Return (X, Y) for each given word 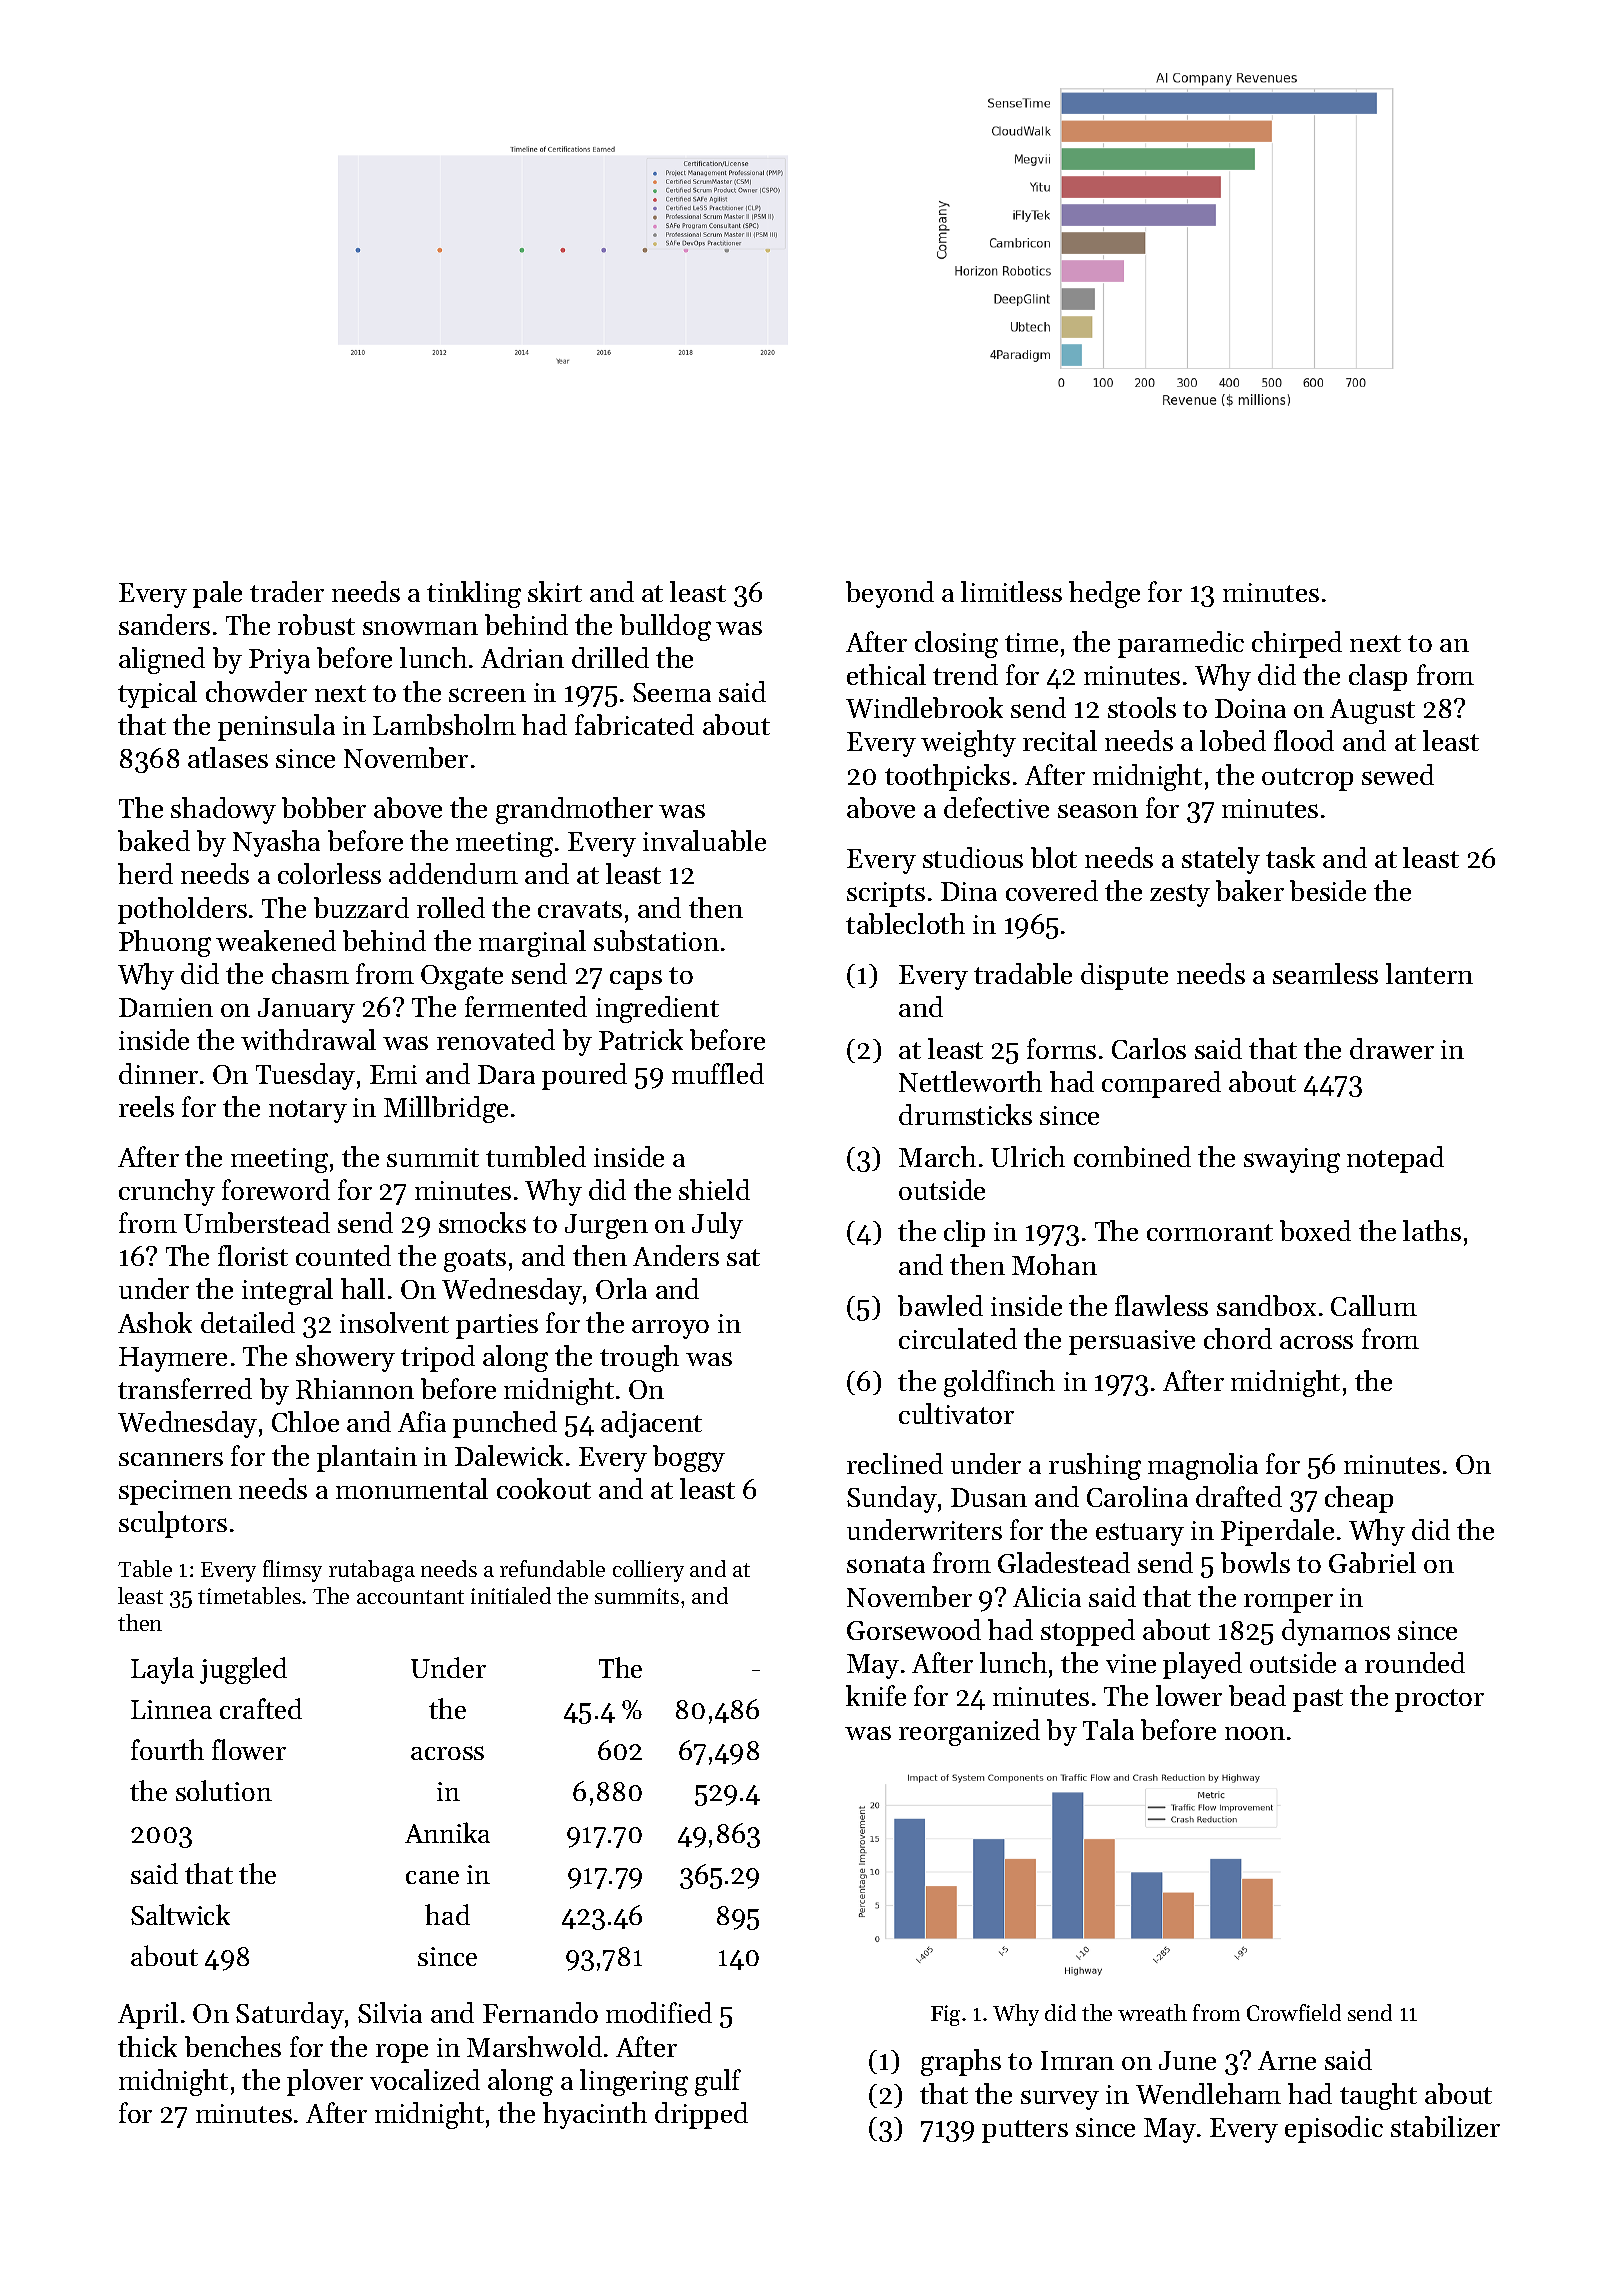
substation (656, 940)
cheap (1359, 1499)
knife (876, 1695)
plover (325, 2082)
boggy (689, 1458)
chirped (1297, 644)
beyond (890, 594)
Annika (447, 1832)
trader (287, 591)
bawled (940, 1305)
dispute (1124, 976)
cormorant (1210, 1232)
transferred (185, 1388)
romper (1288, 1603)
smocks (482, 1222)
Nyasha (276, 843)
